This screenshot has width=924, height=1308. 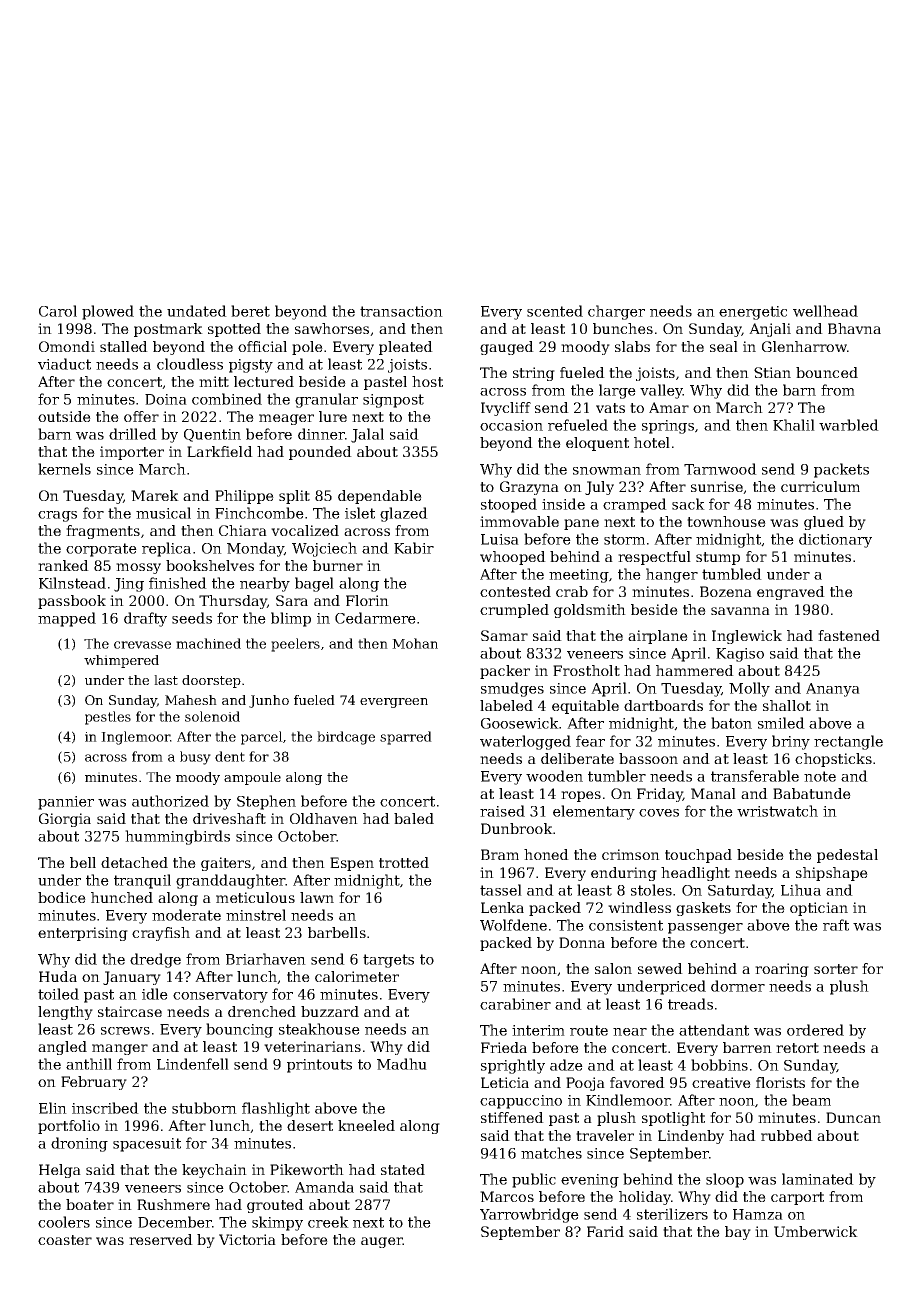 What do you see at coordinates (161, 1239) in the screenshot?
I see `reserved` at bounding box center [161, 1239].
